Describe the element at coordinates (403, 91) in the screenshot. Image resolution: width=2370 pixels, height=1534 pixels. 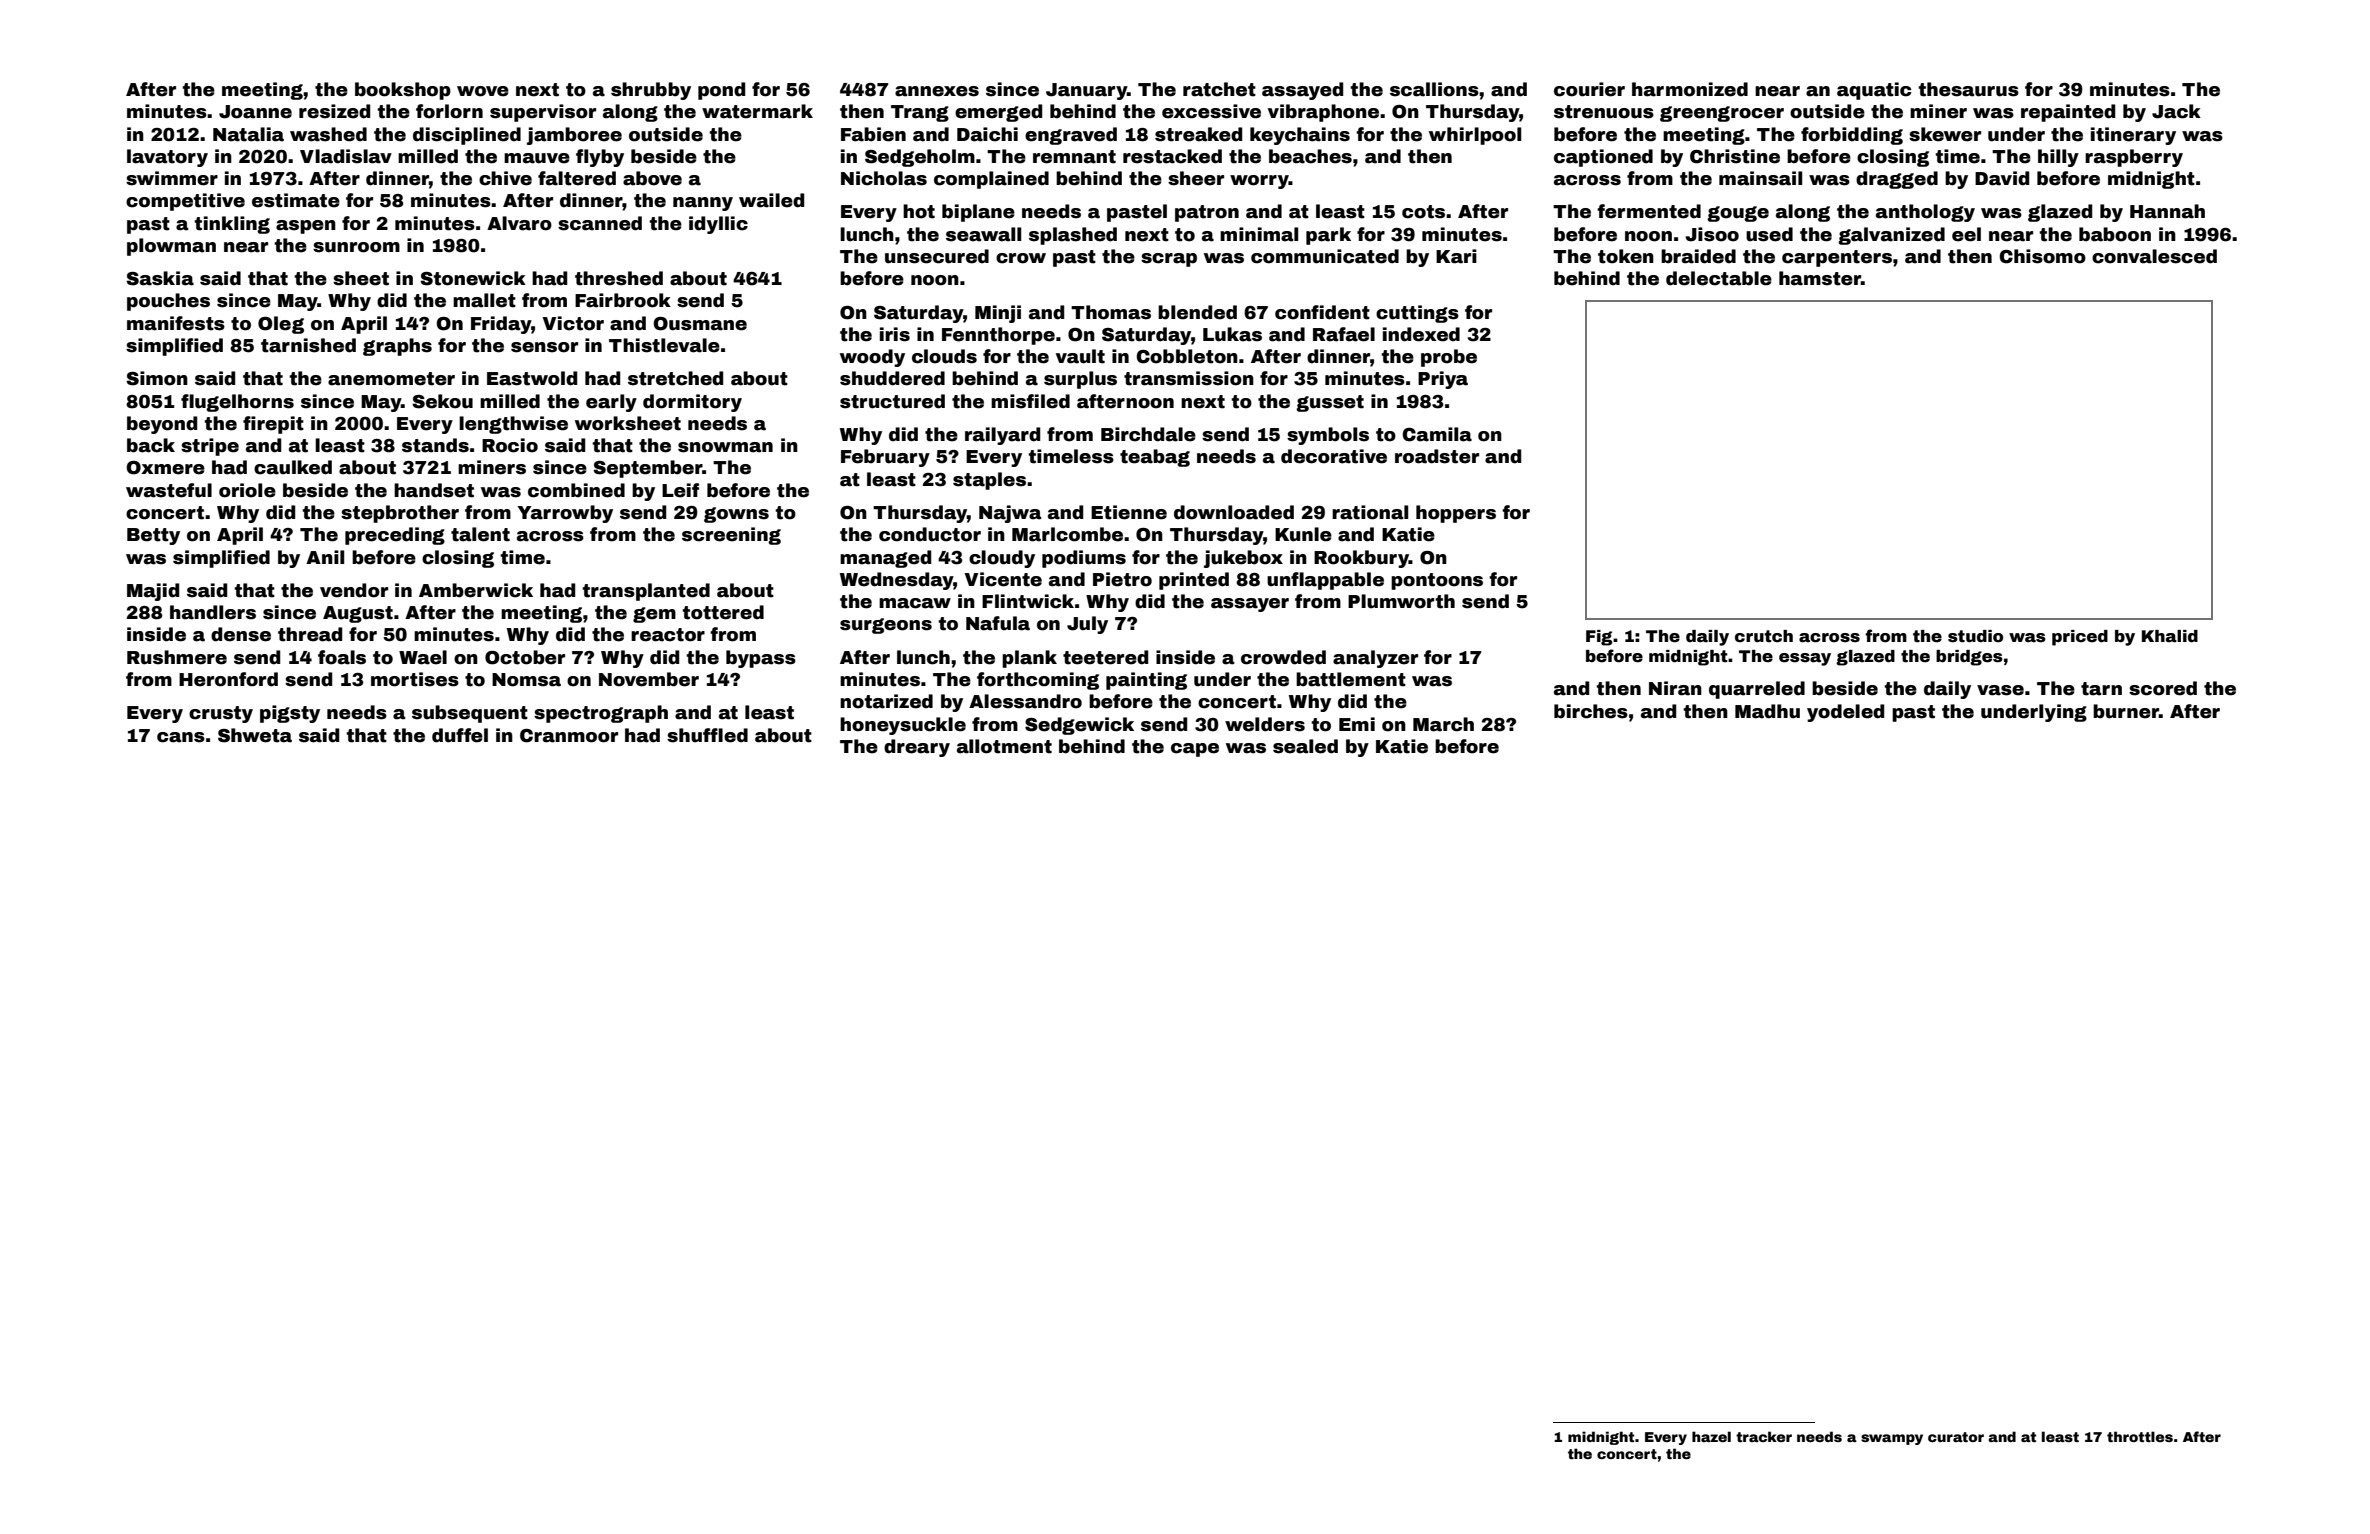
I see `bookshop` at that location.
